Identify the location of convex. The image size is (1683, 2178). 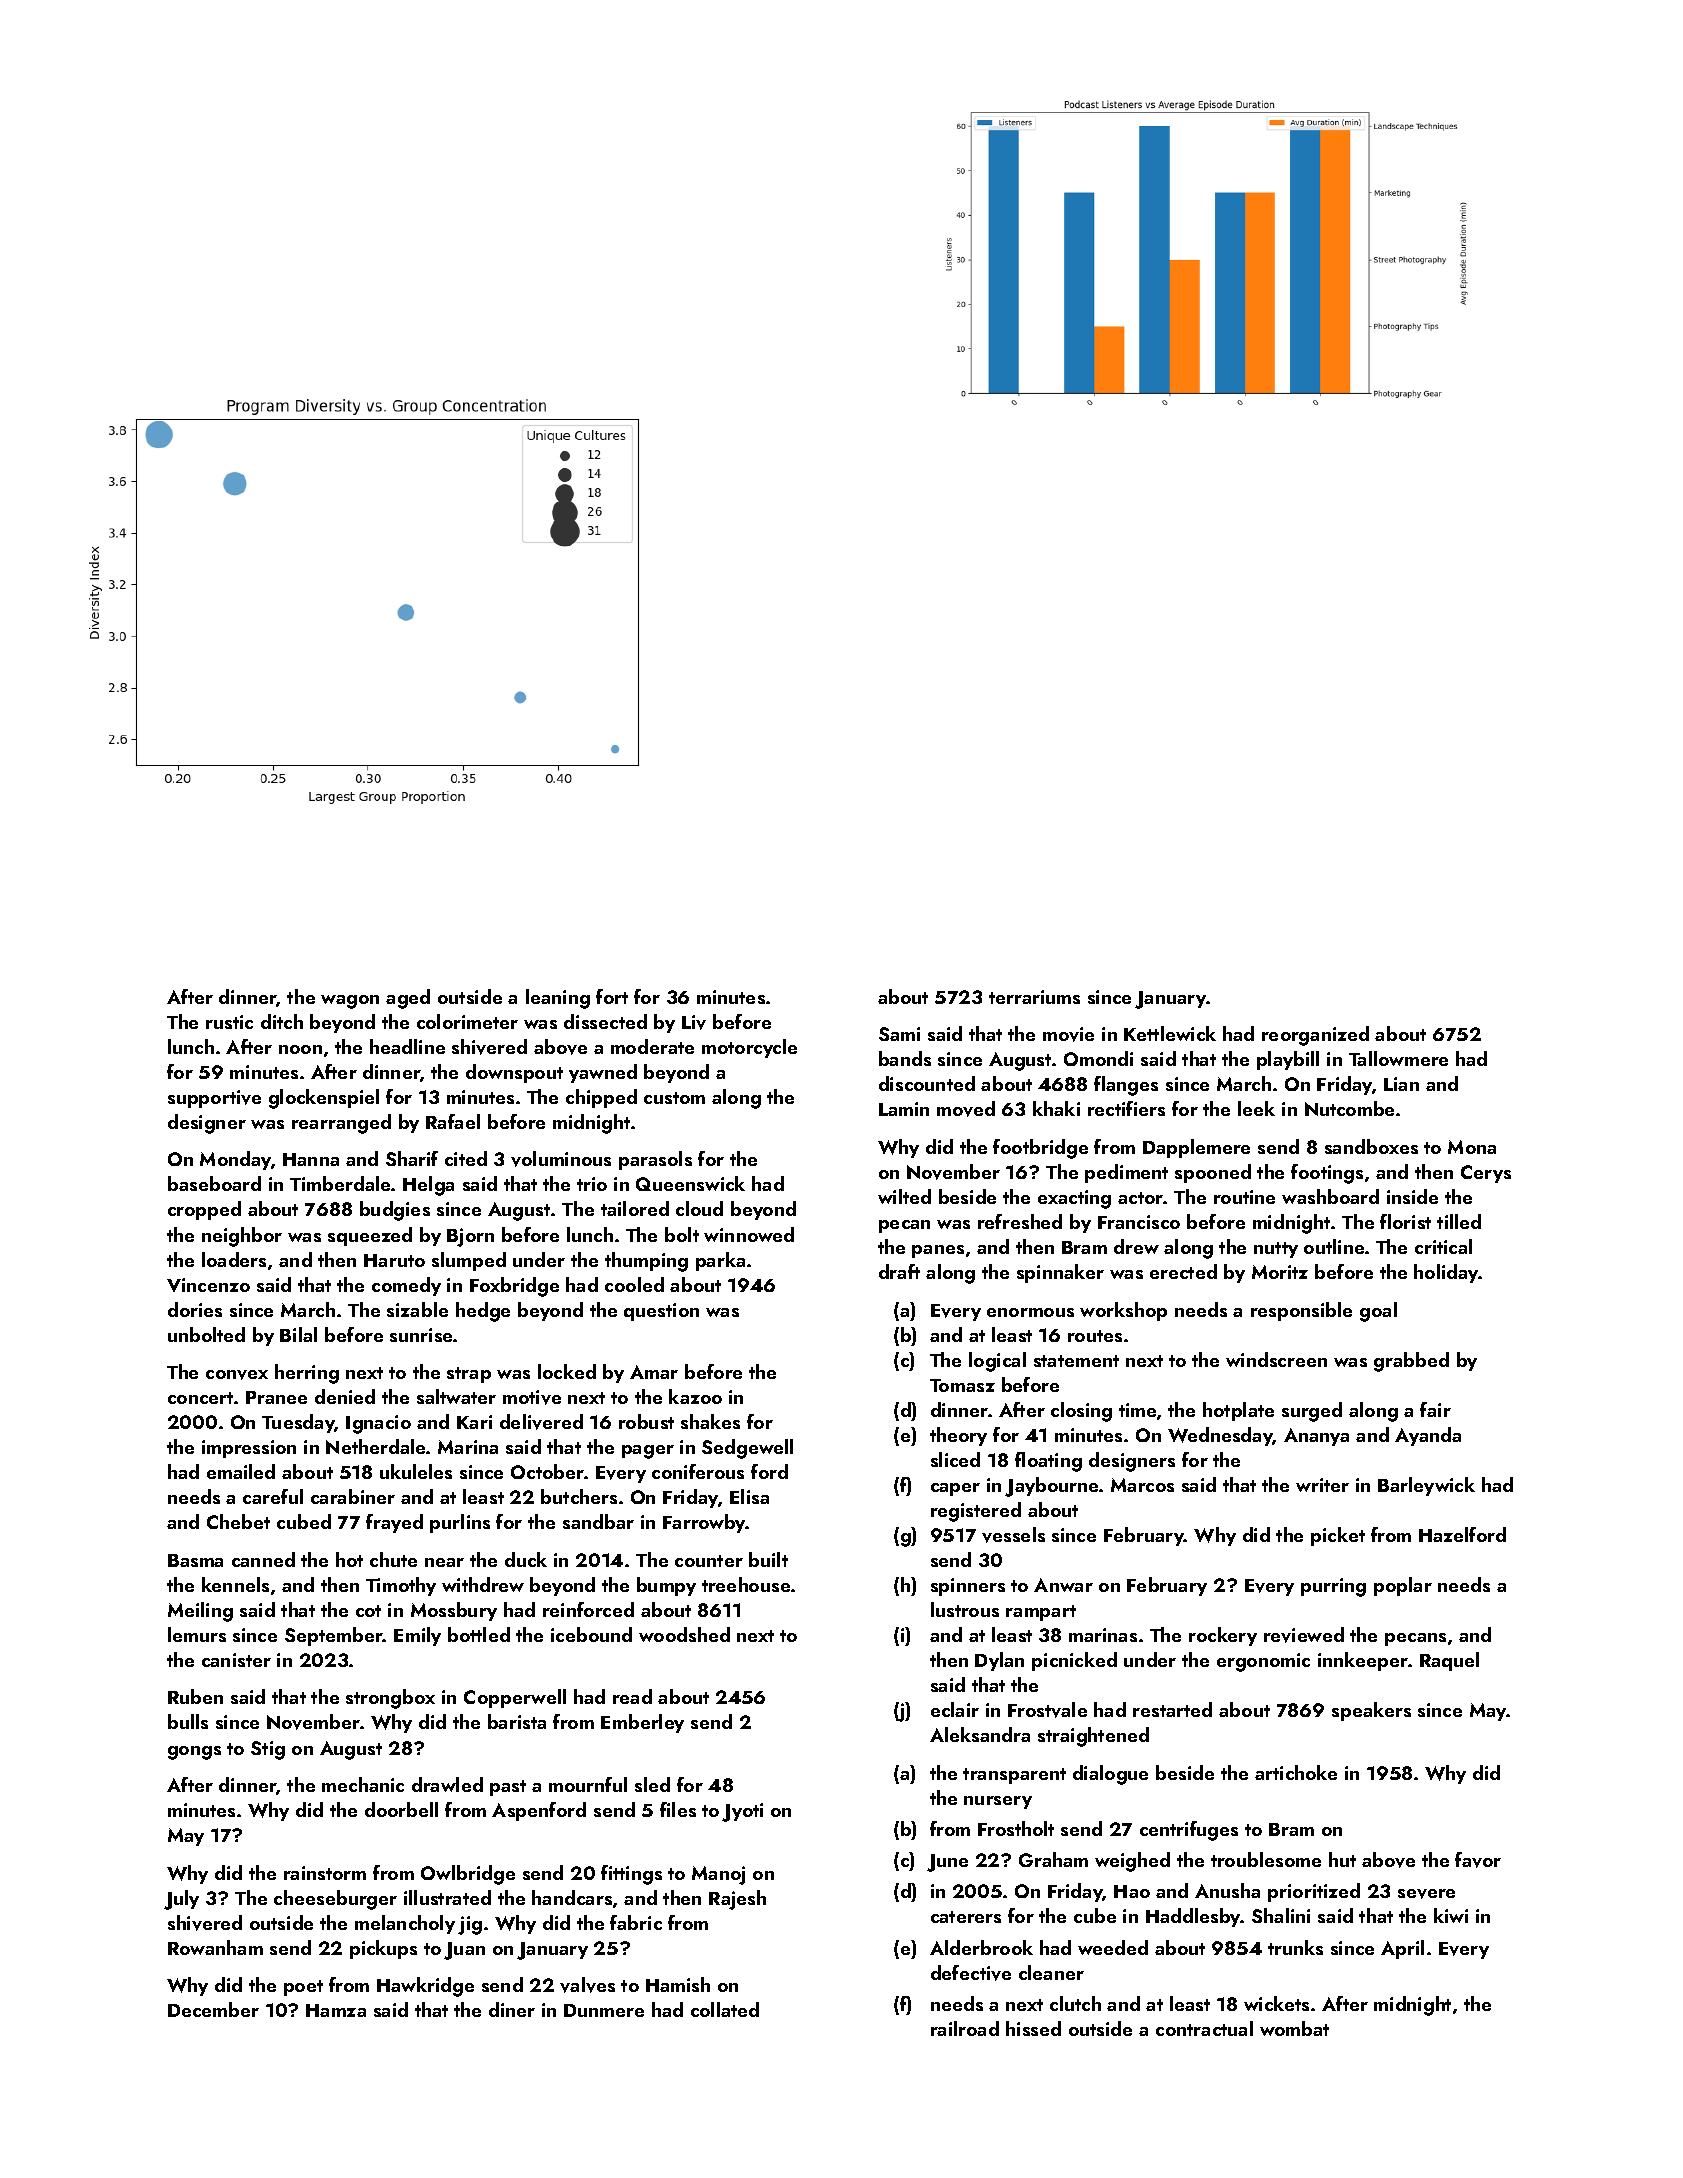
(237, 1375).
